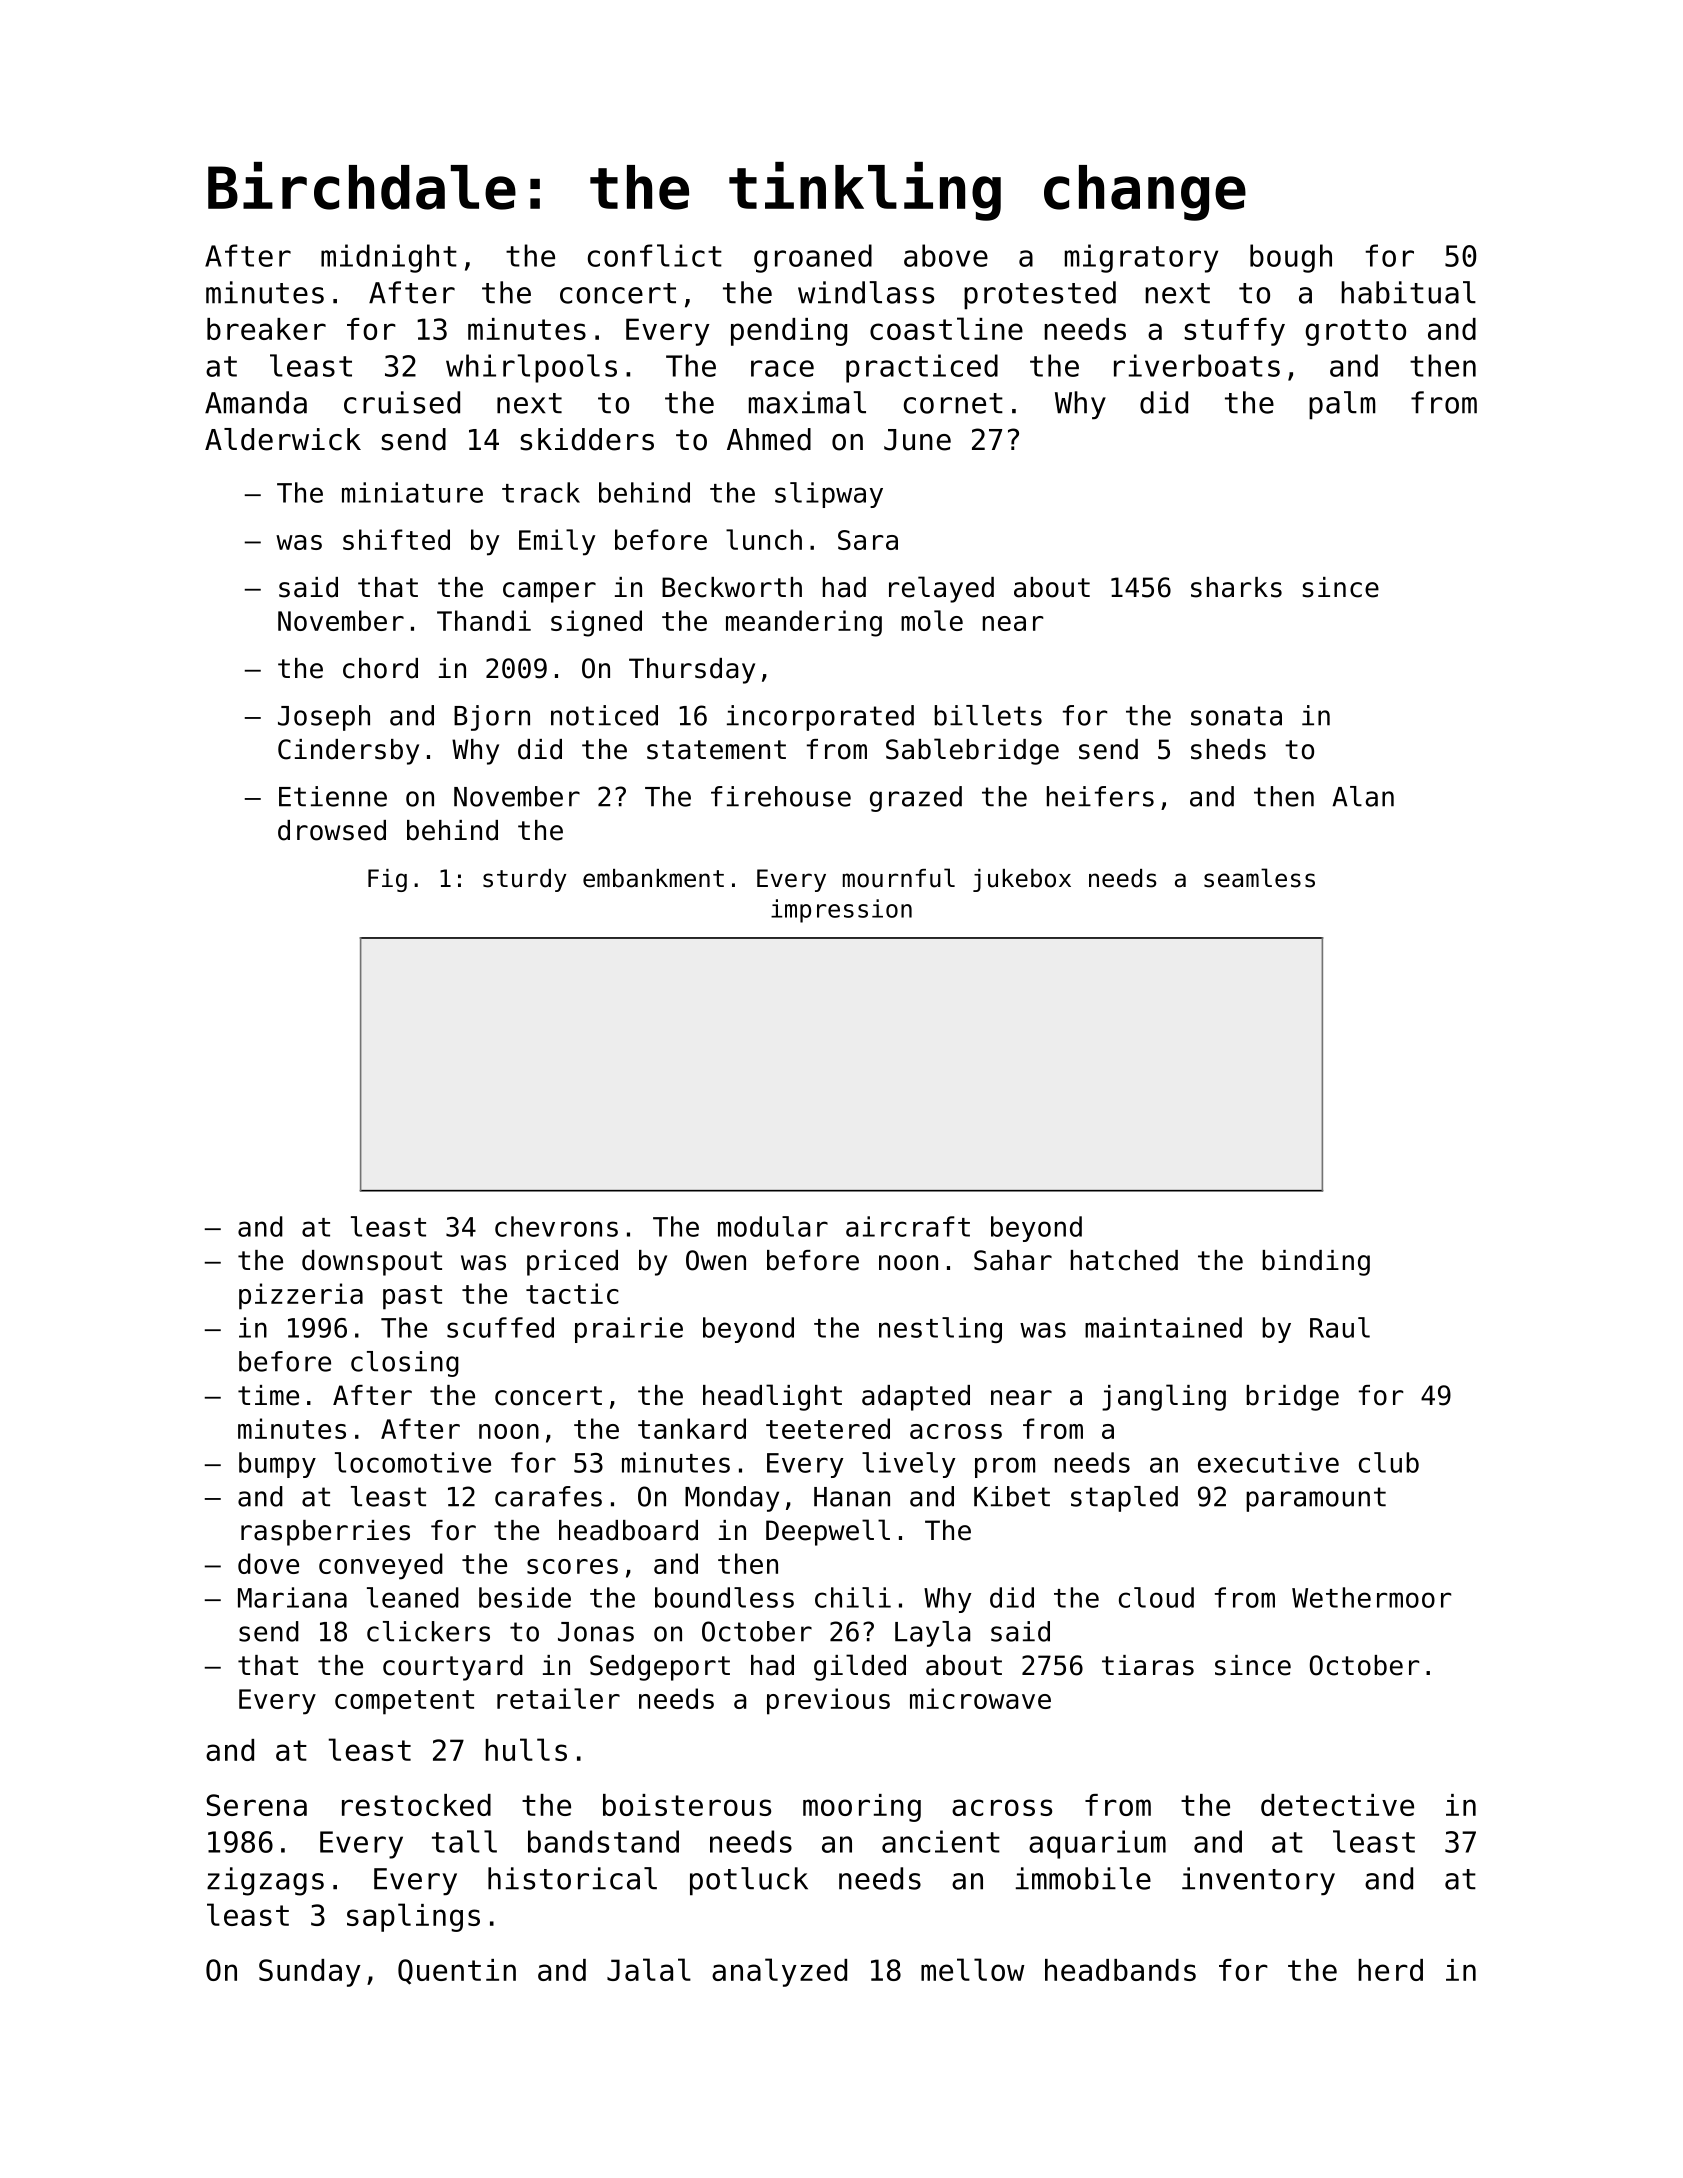 This page has height=2178, width=1683. What do you see at coordinates (531, 368) in the page?
I see `whirlpools` at bounding box center [531, 368].
